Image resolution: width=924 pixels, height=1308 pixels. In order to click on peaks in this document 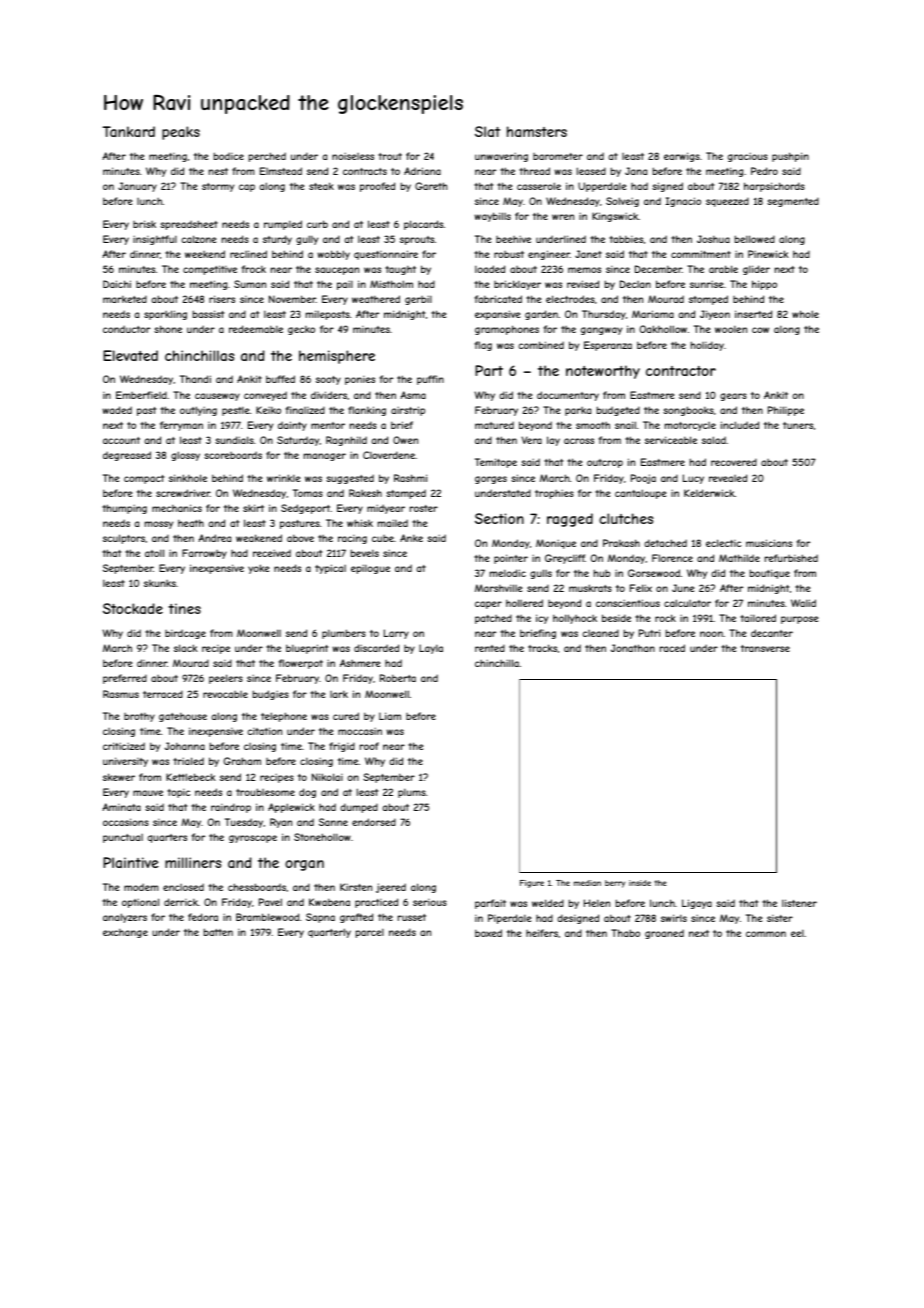, I will do `click(181, 133)`.
